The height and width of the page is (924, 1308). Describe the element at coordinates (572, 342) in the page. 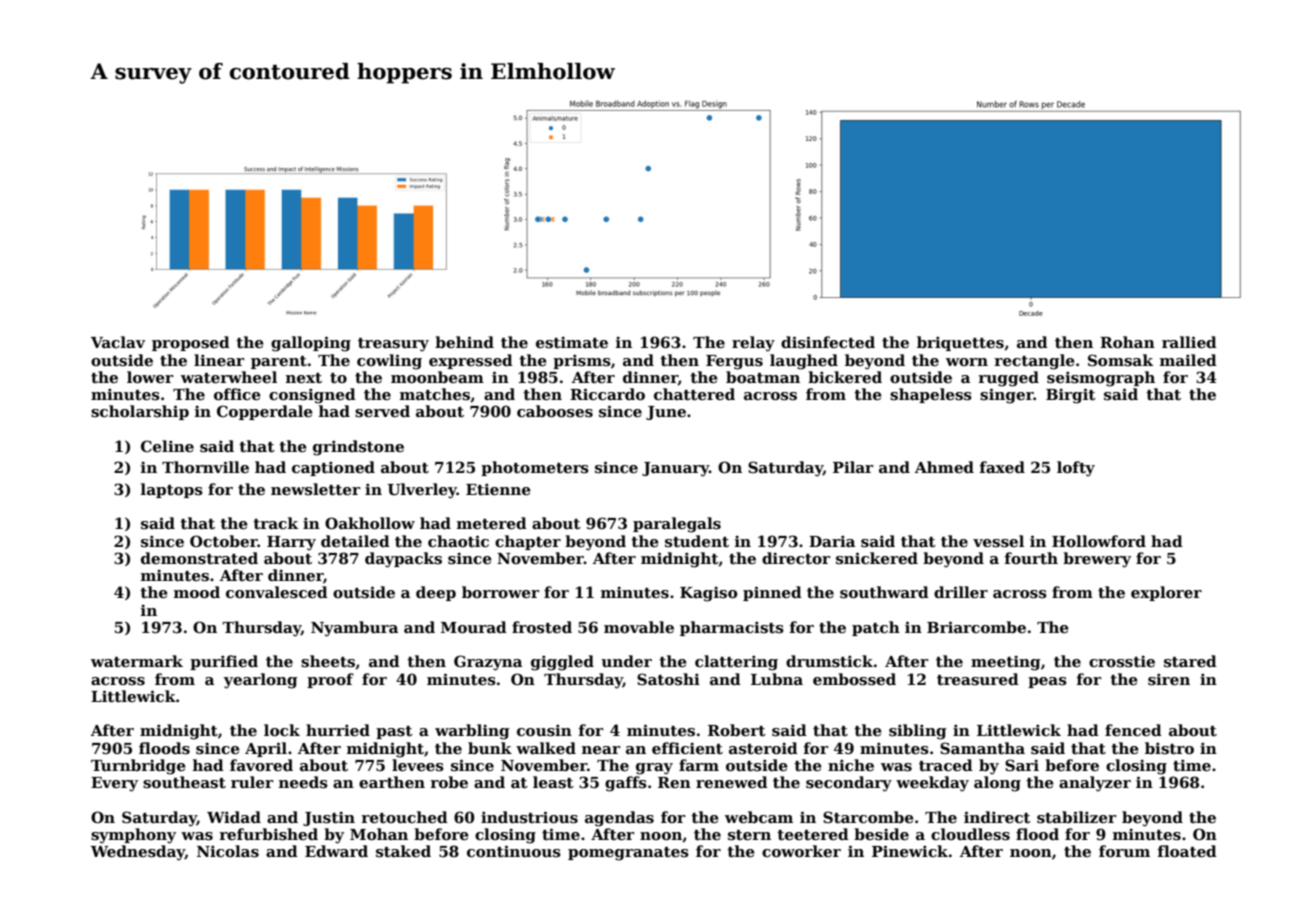

I see `estimate` at that location.
